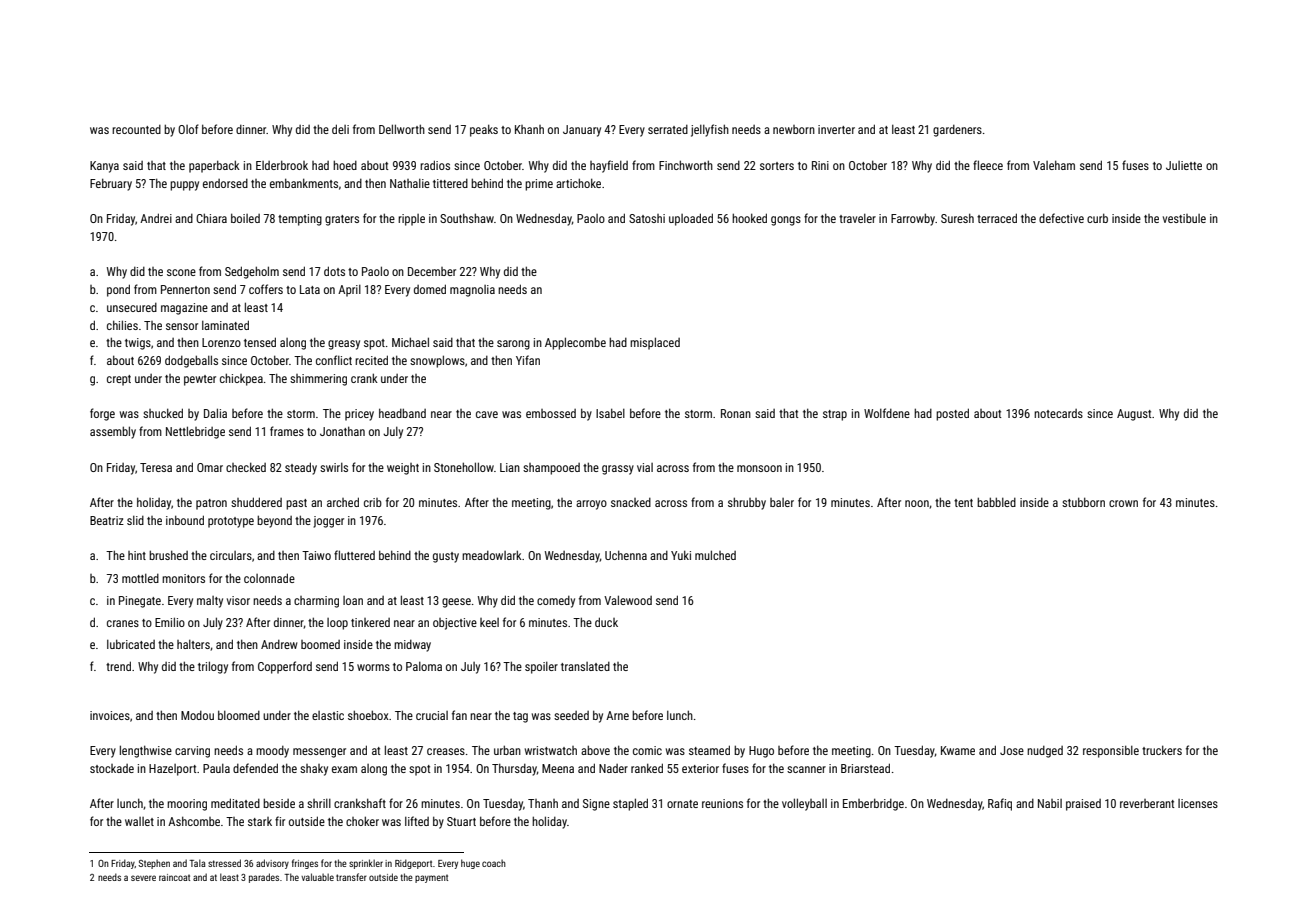 The image size is (1308, 924). Describe the element at coordinates (224, 863) in the document. I see `stressed` at that location.
